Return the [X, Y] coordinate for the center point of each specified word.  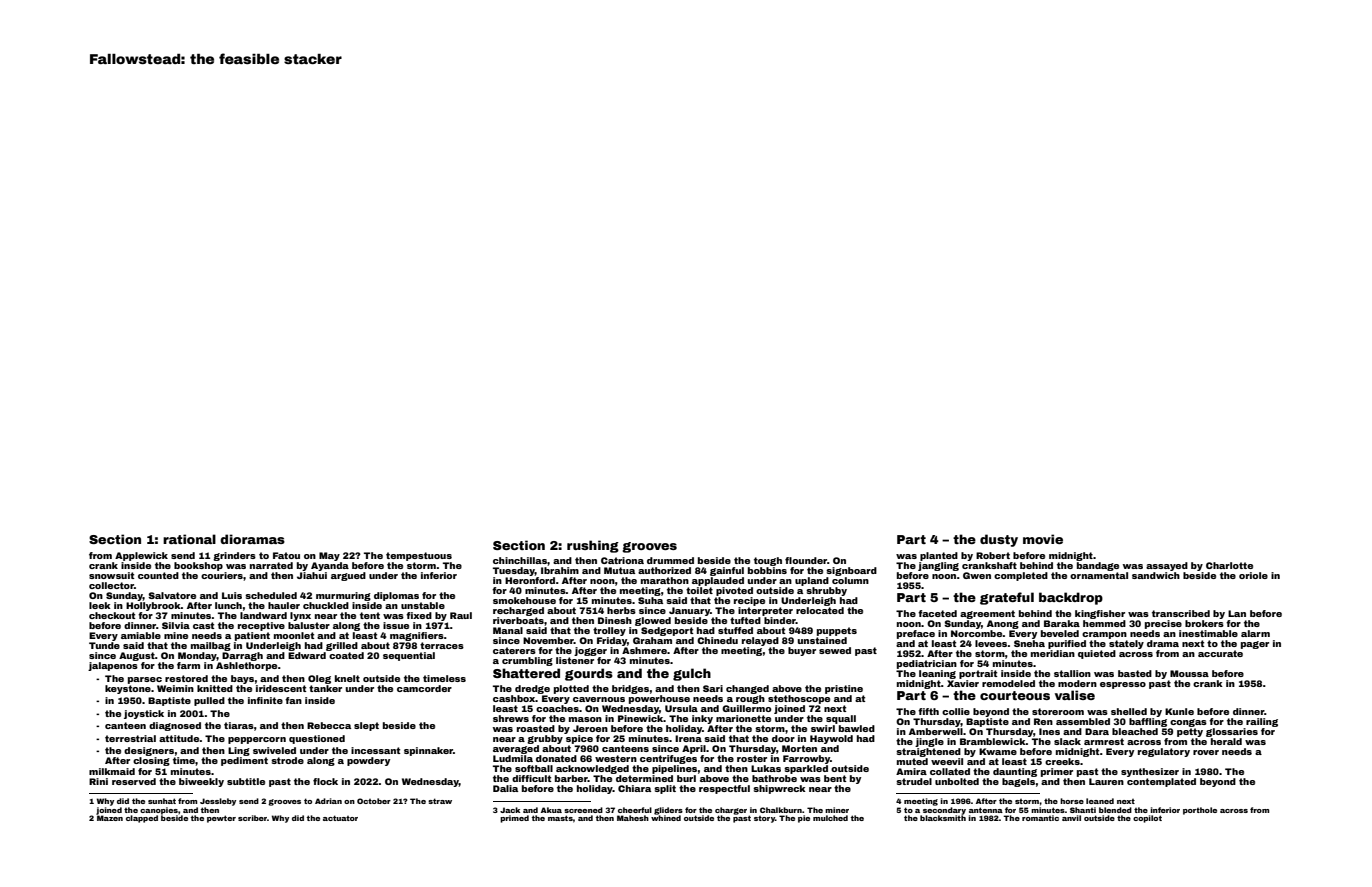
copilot [1147, 819]
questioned [317, 739]
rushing [593, 546]
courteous [1015, 695]
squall [841, 719]
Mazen [110, 818]
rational [189, 539]
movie [1043, 539]
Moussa [1189, 673]
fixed [419, 615]
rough [750, 699]
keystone [128, 689]
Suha [650, 600]
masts [560, 818]
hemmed [1104, 623]
